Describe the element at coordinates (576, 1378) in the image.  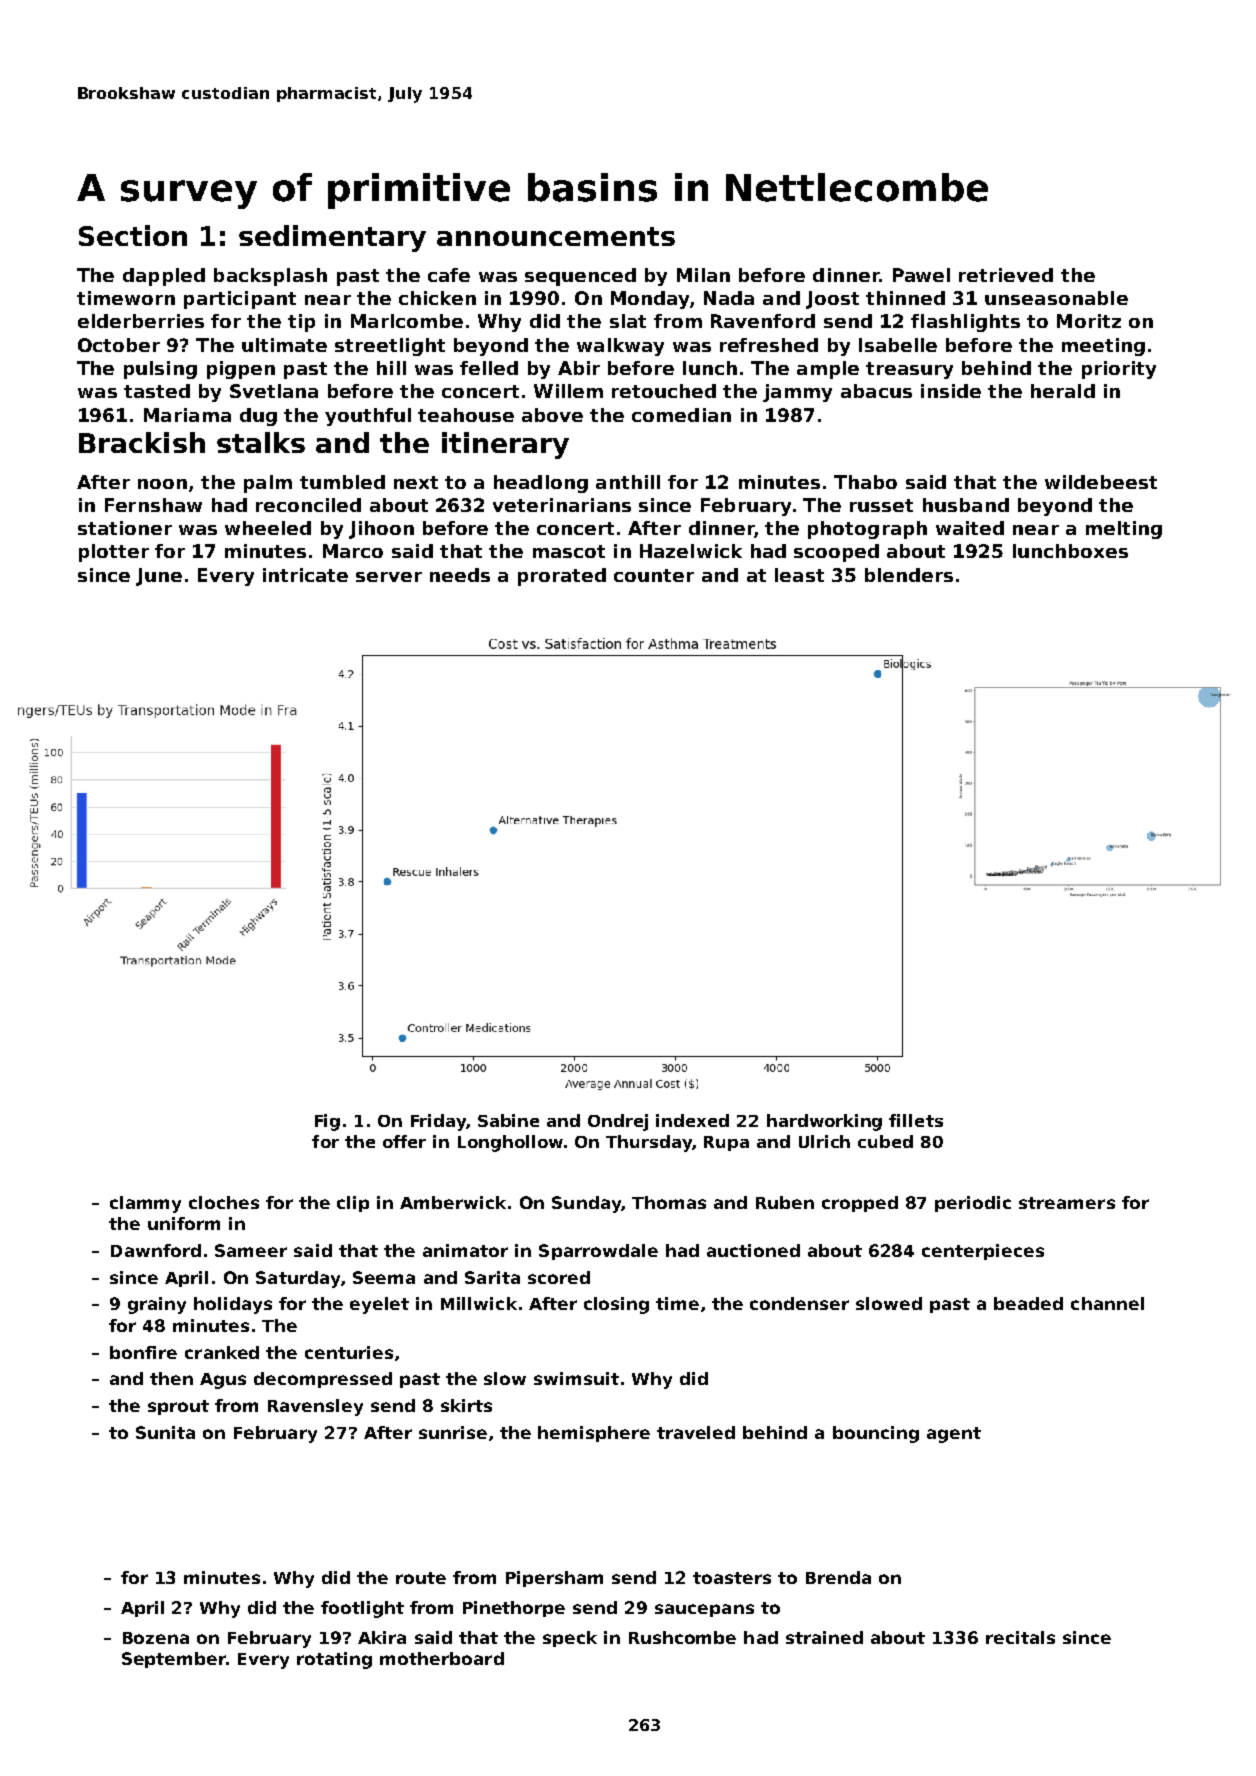
I see `swimsuit` at that location.
